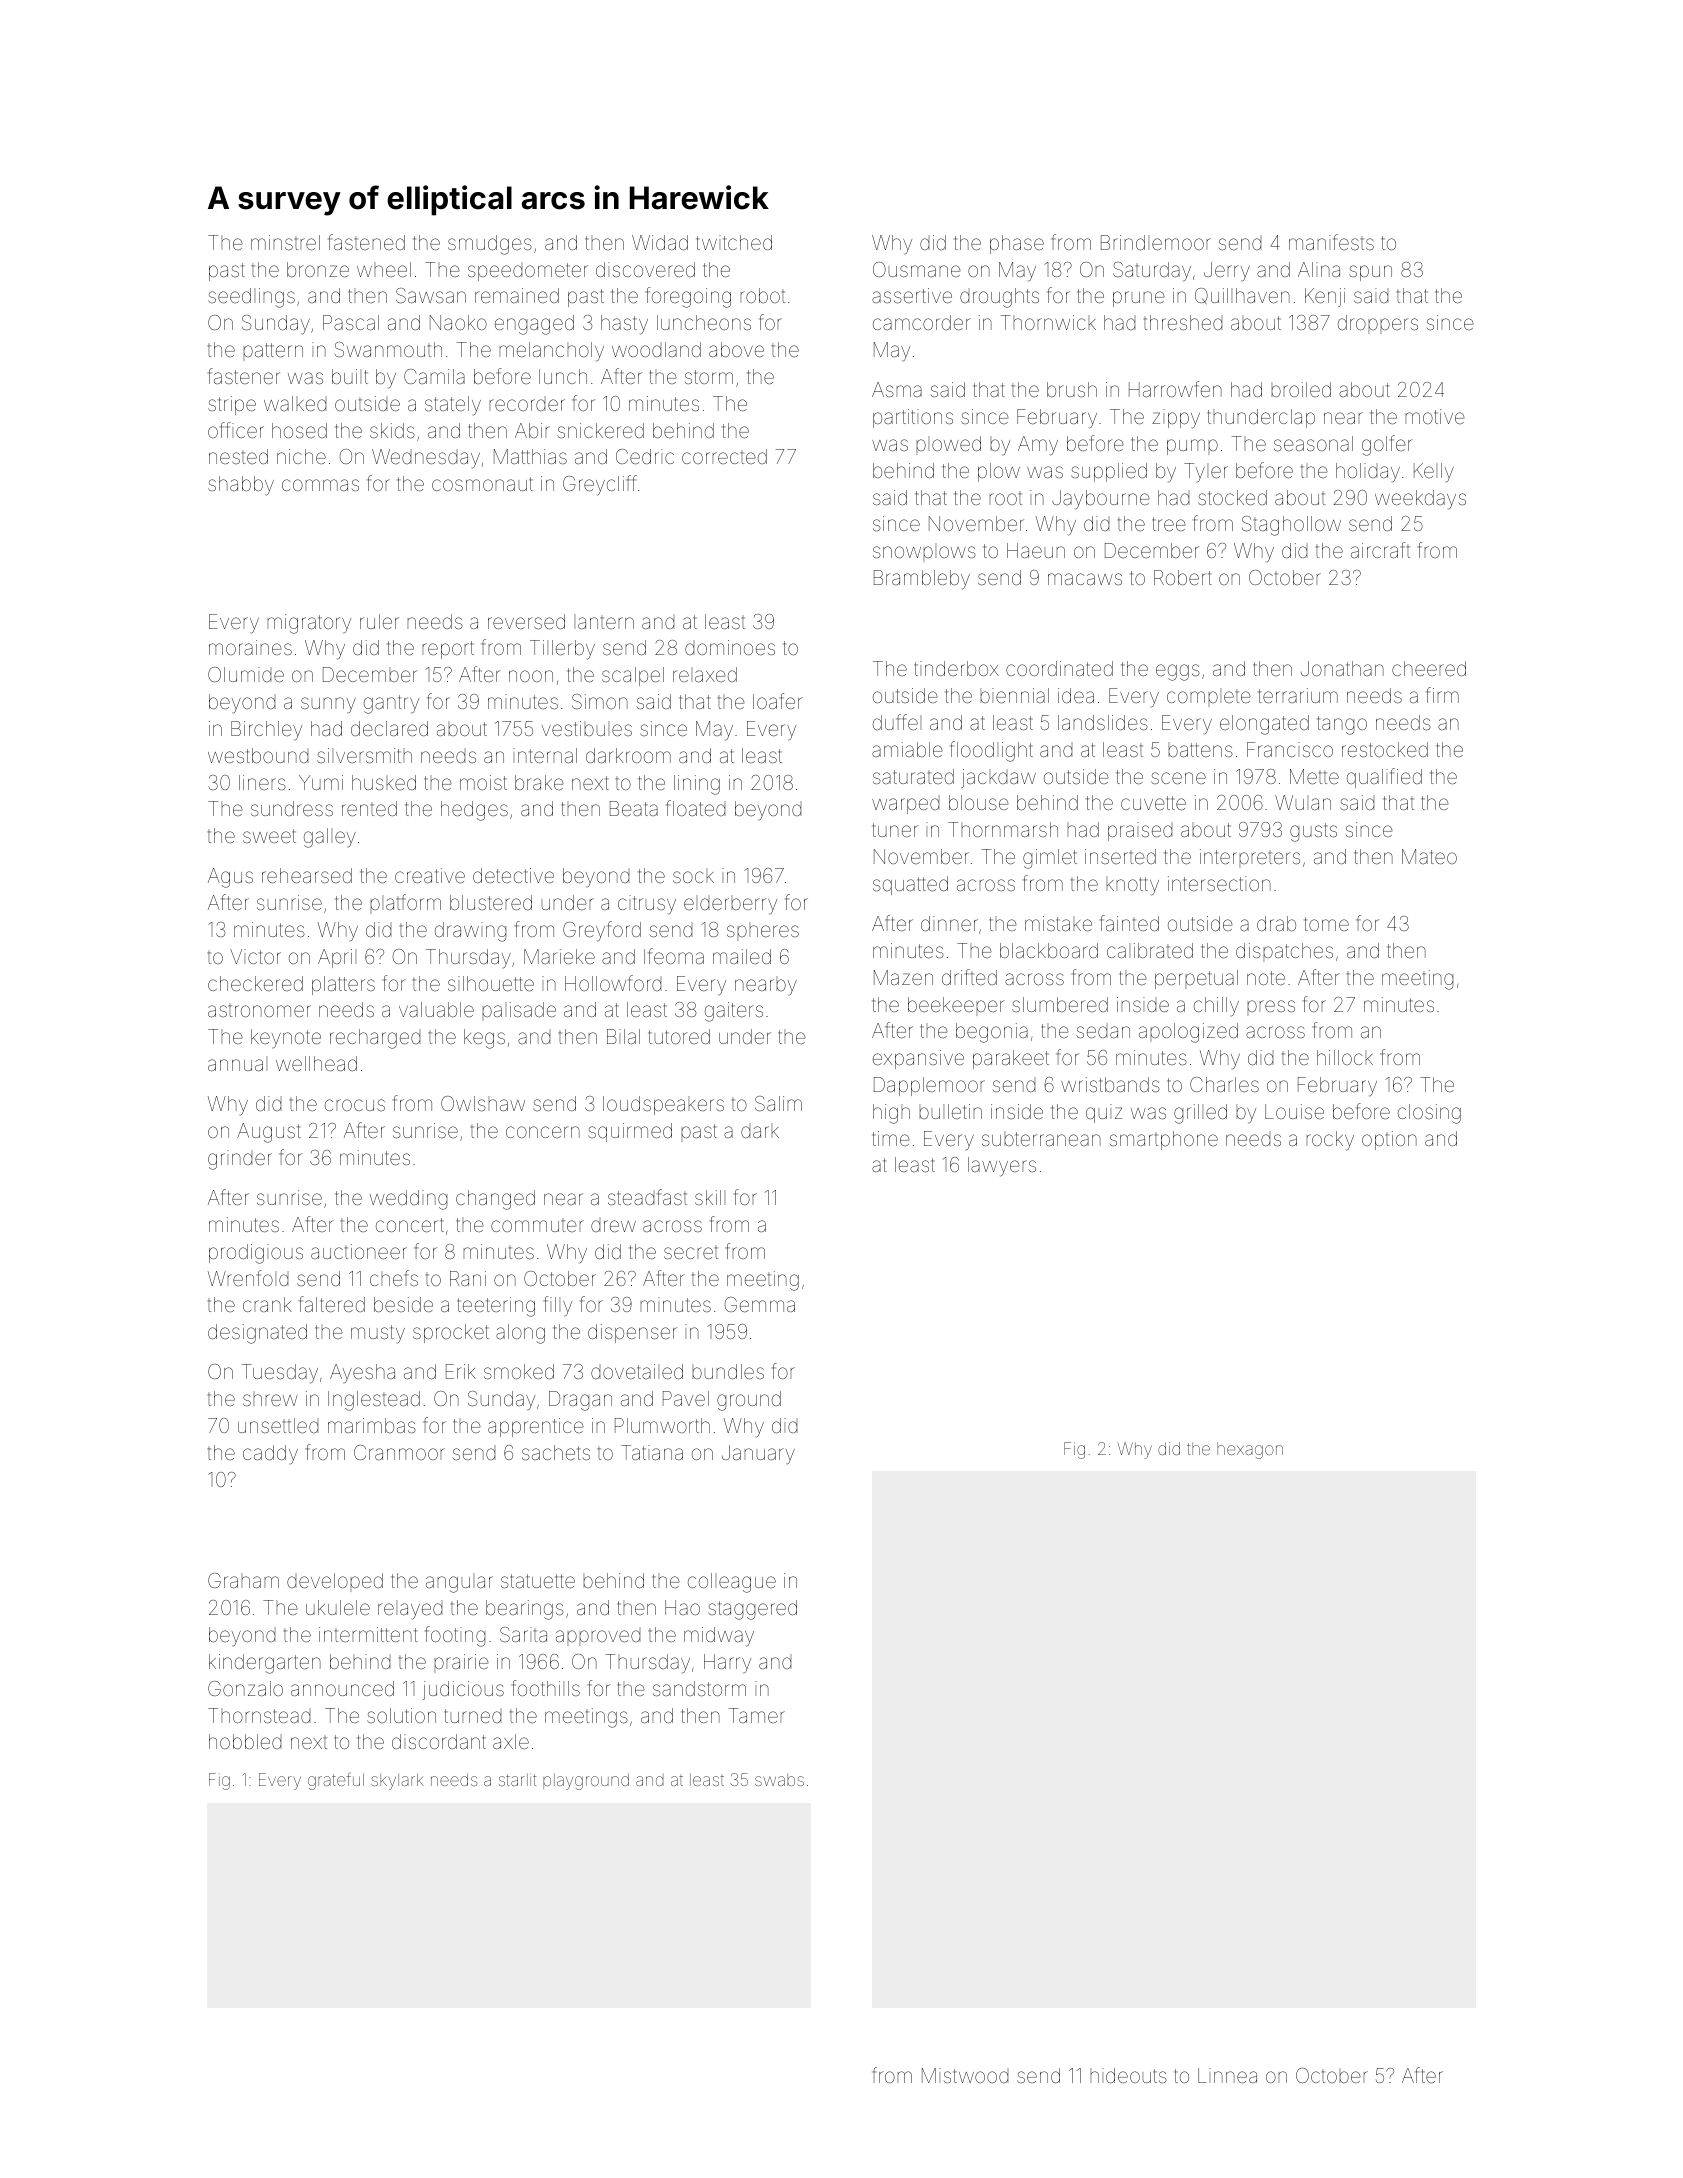 Image resolution: width=1683 pixels, height=2178 pixels. Describe the element at coordinates (757, 1715) in the screenshot. I see `Tamer` at that location.
